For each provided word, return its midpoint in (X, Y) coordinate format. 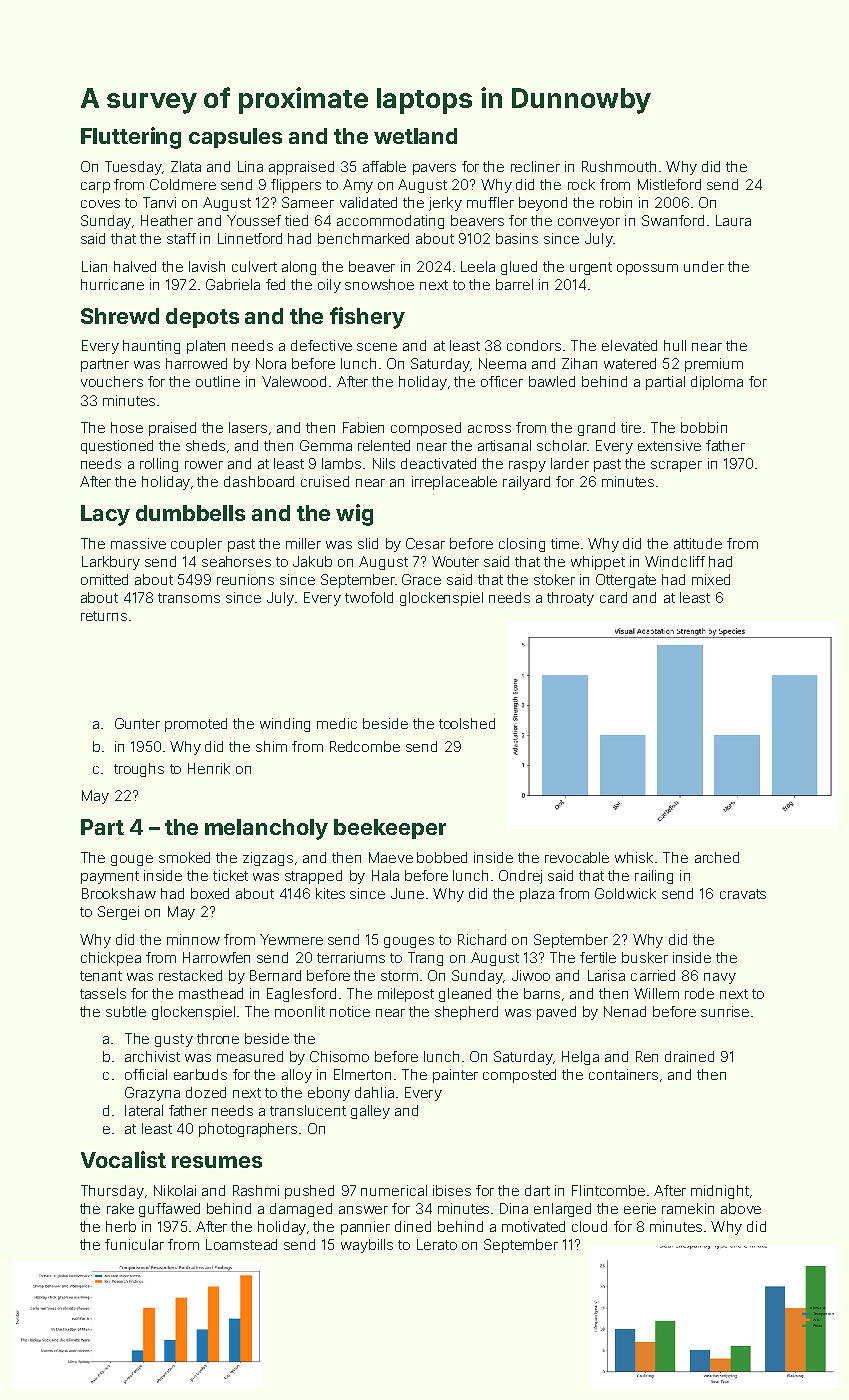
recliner (535, 166)
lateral (144, 1110)
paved (556, 1013)
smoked (184, 857)
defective (321, 345)
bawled (552, 381)
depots (202, 318)
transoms (189, 598)
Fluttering (131, 138)
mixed (711, 579)
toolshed (467, 723)
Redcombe (365, 746)
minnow (193, 939)
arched (717, 857)
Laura (733, 220)
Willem (656, 993)
